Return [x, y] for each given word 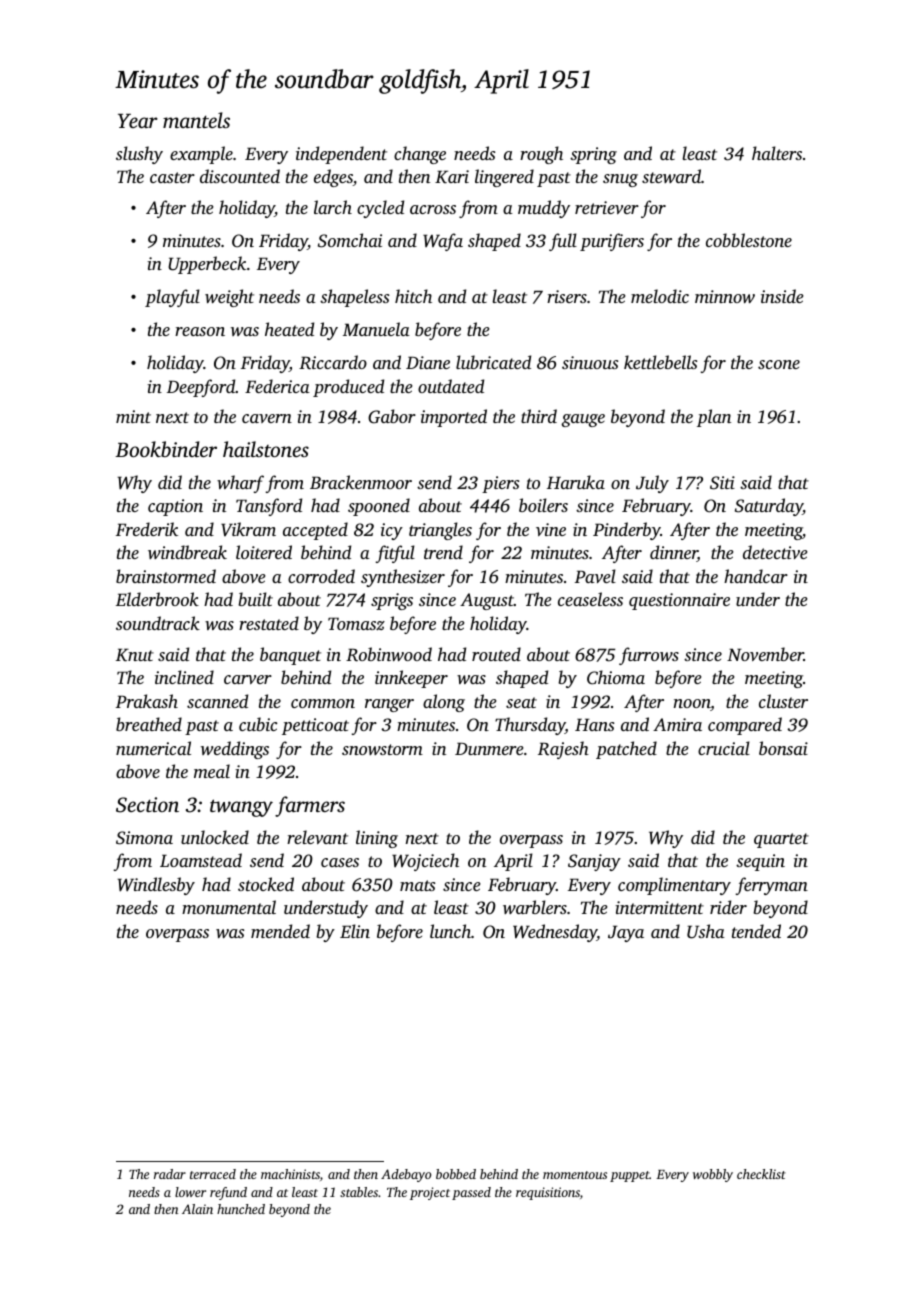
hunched [241, 1209]
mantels [196, 120]
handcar [756, 576]
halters [777, 153]
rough [541, 155]
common [323, 703]
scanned [217, 701]
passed [471, 1193]
